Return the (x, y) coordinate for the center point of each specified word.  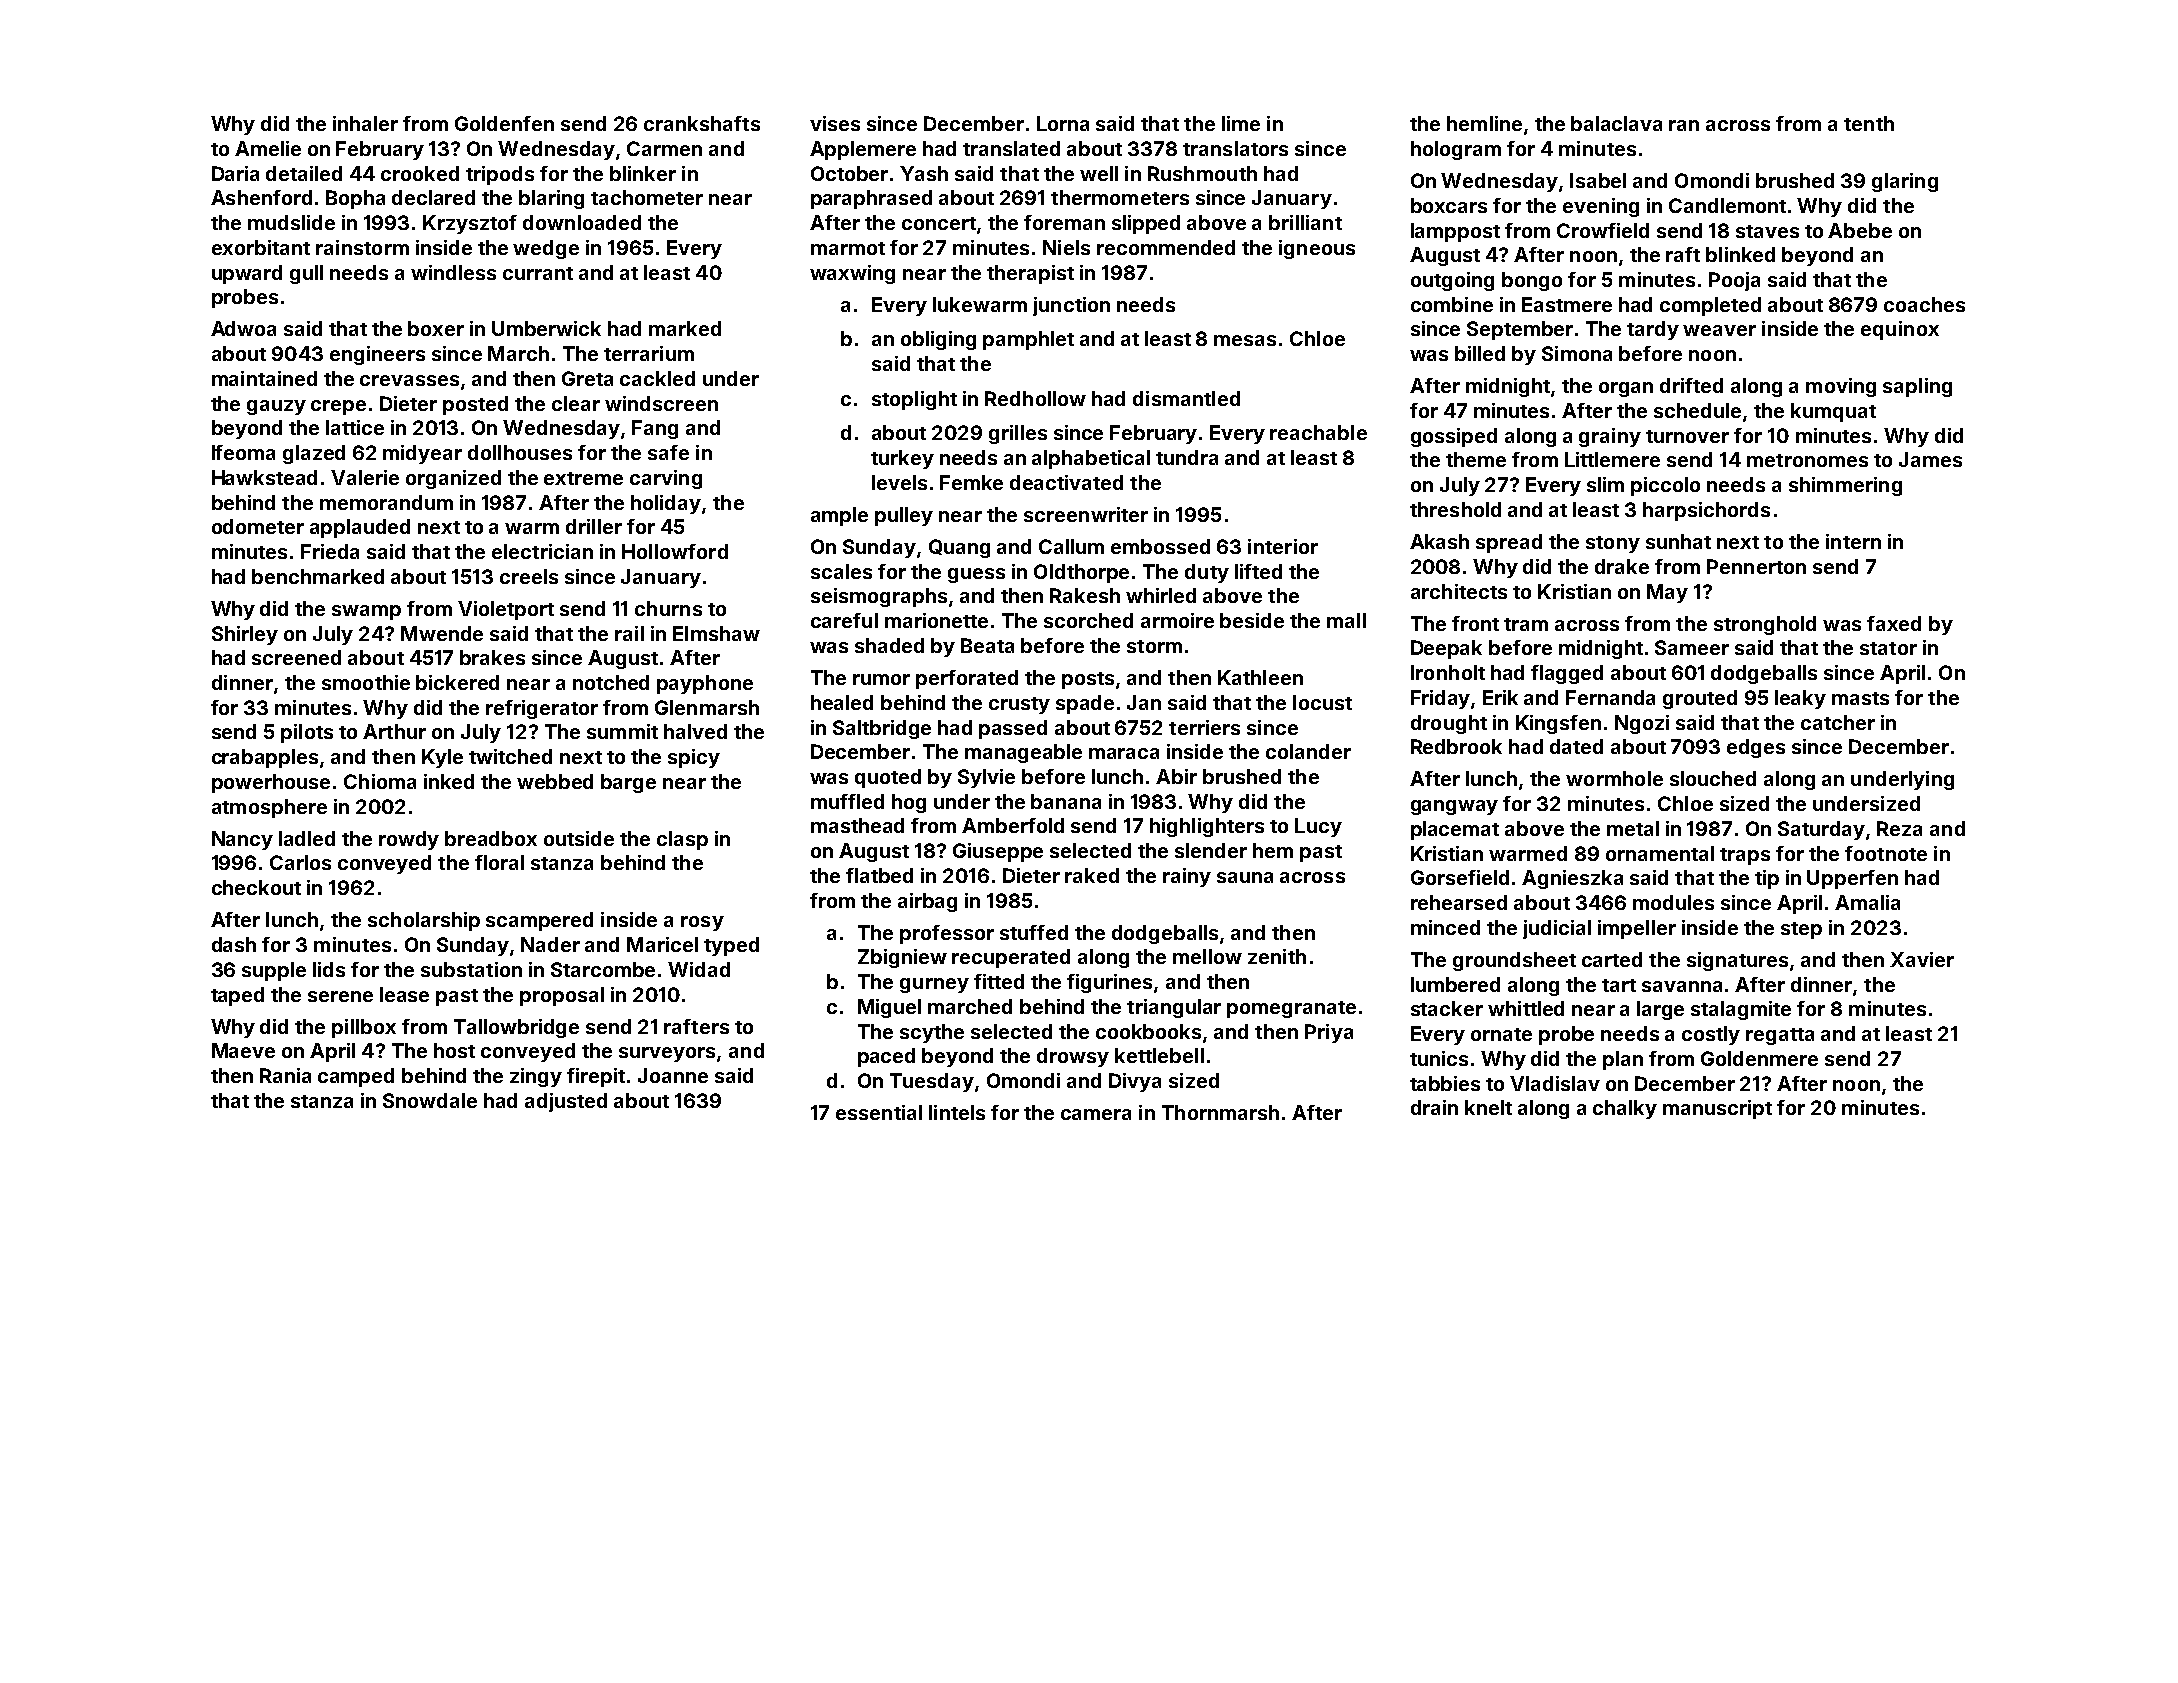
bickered (457, 682)
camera (1096, 1114)
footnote (1886, 853)
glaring (1905, 182)
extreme (583, 478)
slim (1605, 484)
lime (1241, 123)
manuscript (1717, 1109)
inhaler (365, 123)
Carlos (300, 862)
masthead (857, 825)
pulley (904, 516)
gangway (1454, 807)
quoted (888, 778)
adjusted (566, 1102)
